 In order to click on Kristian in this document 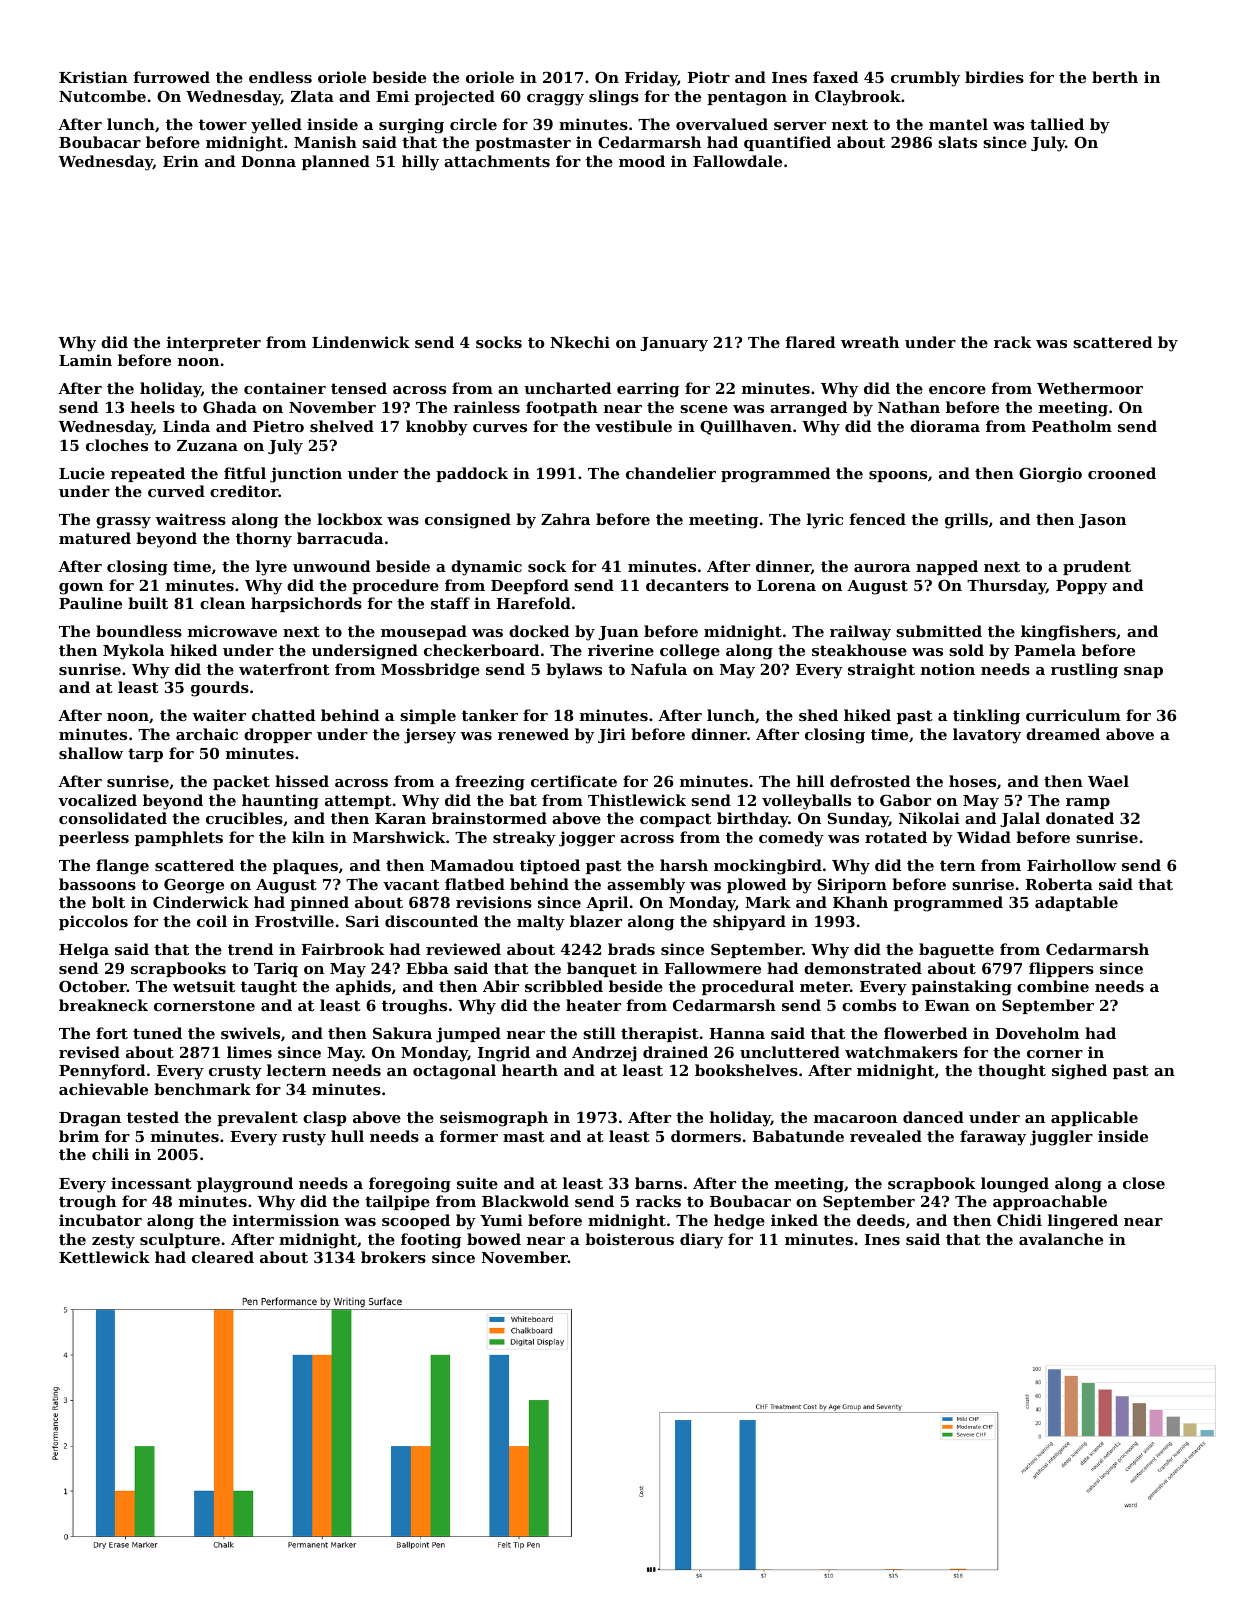, I will do `click(93, 77)`.
